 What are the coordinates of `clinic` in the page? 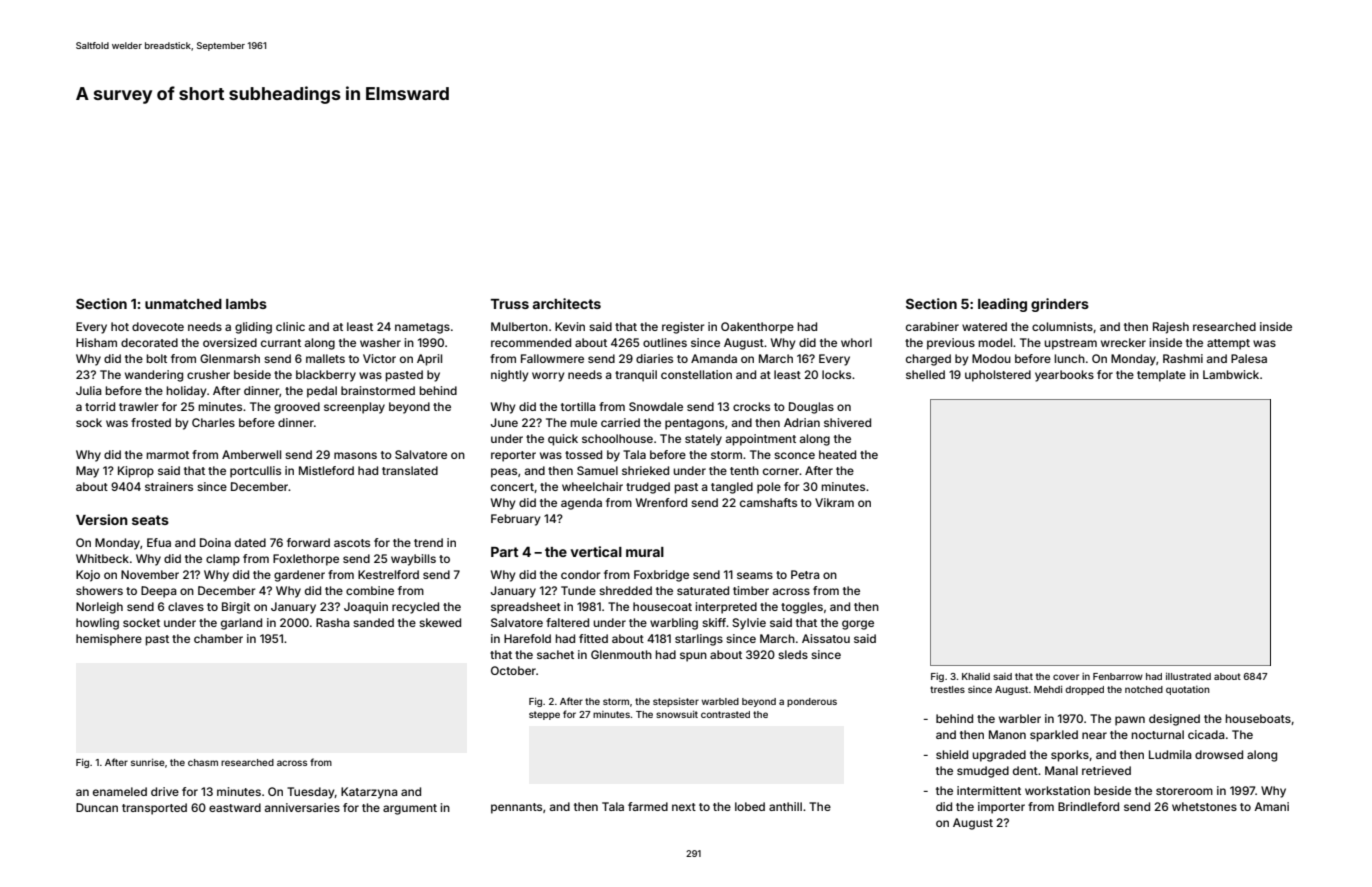 It's located at (290, 326).
